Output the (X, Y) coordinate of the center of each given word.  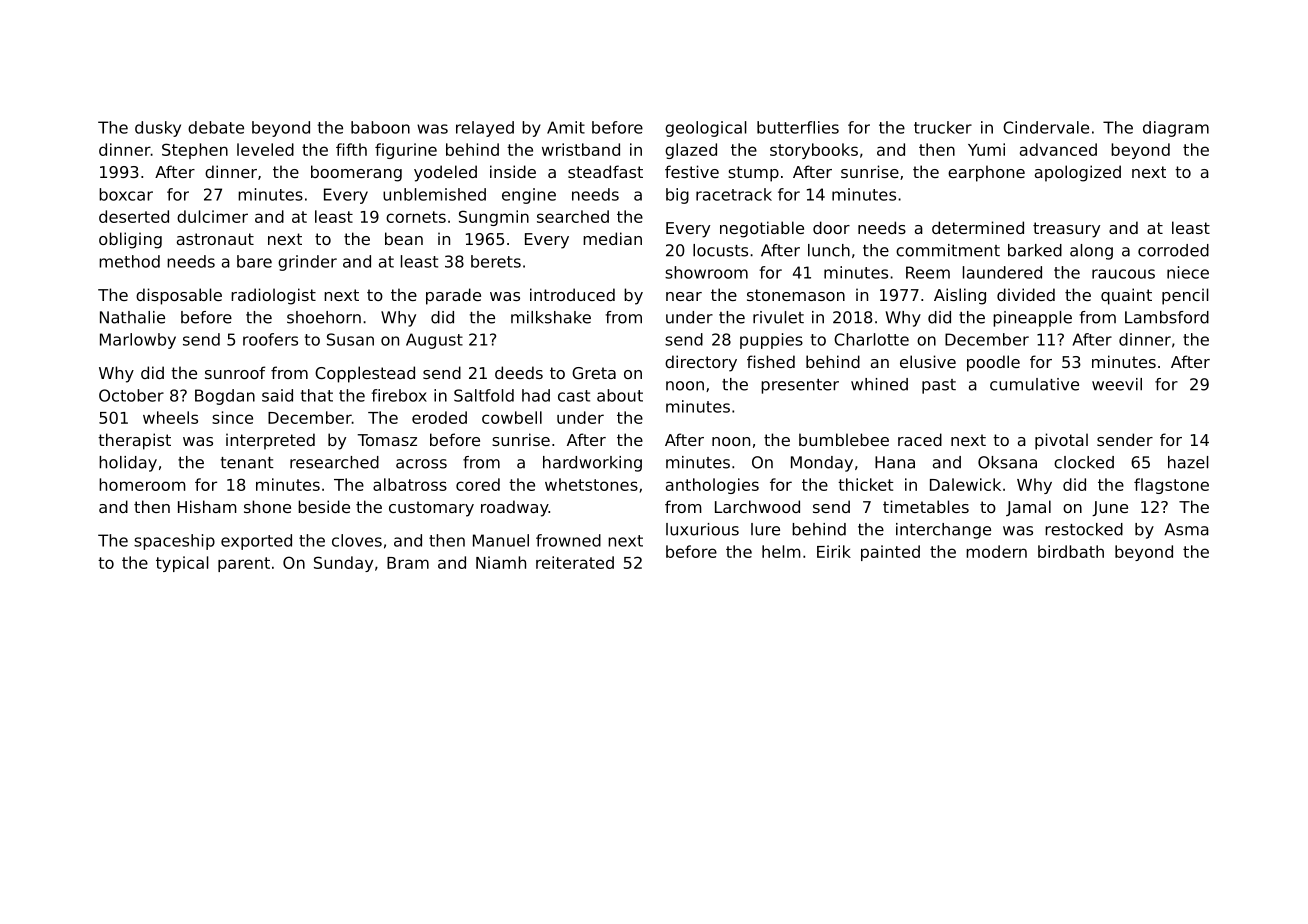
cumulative (1034, 384)
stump (753, 174)
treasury (1066, 230)
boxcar (126, 194)
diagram (1176, 129)
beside (324, 506)
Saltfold (484, 395)
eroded (439, 417)
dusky (158, 129)
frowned (568, 540)
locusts (720, 250)
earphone (986, 173)
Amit (566, 127)
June (1110, 508)
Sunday (343, 564)
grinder (307, 263)
